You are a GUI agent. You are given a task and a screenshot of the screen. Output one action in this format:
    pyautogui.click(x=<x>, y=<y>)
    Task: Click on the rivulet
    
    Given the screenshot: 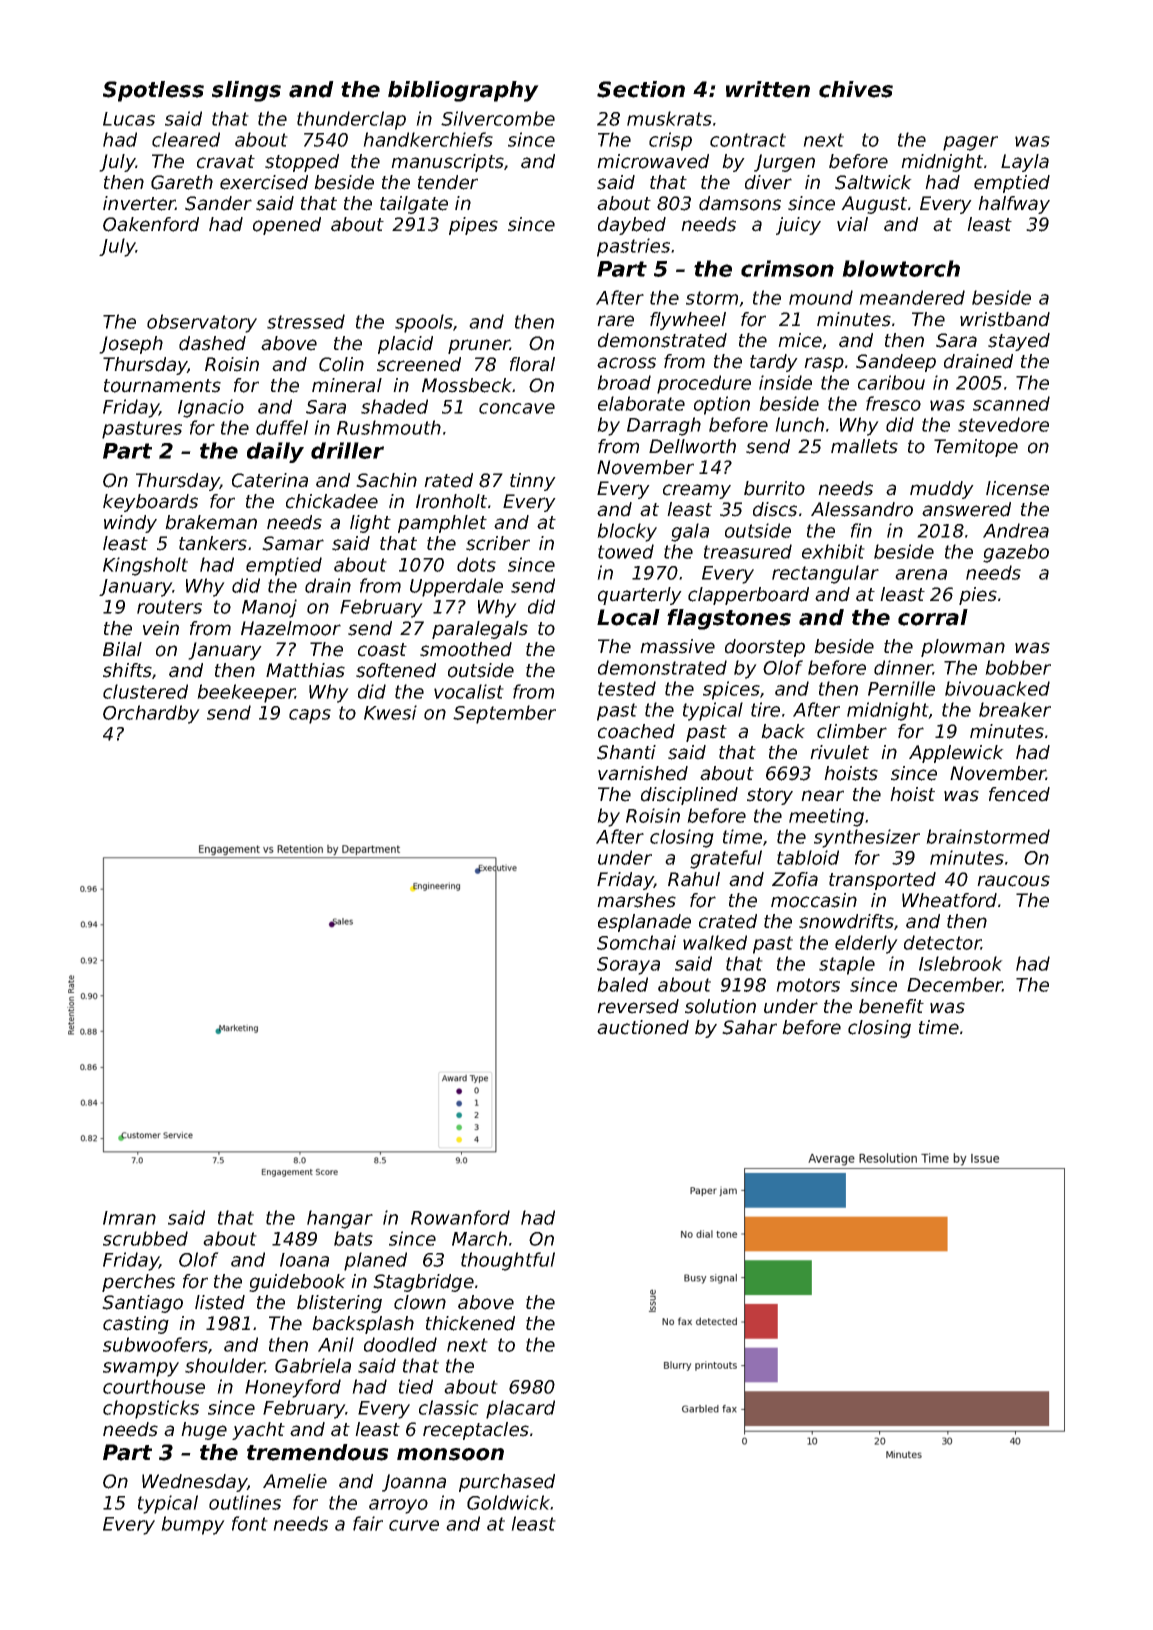 What is the action you would take?
    pyautogui.click(x=839, y=752)
